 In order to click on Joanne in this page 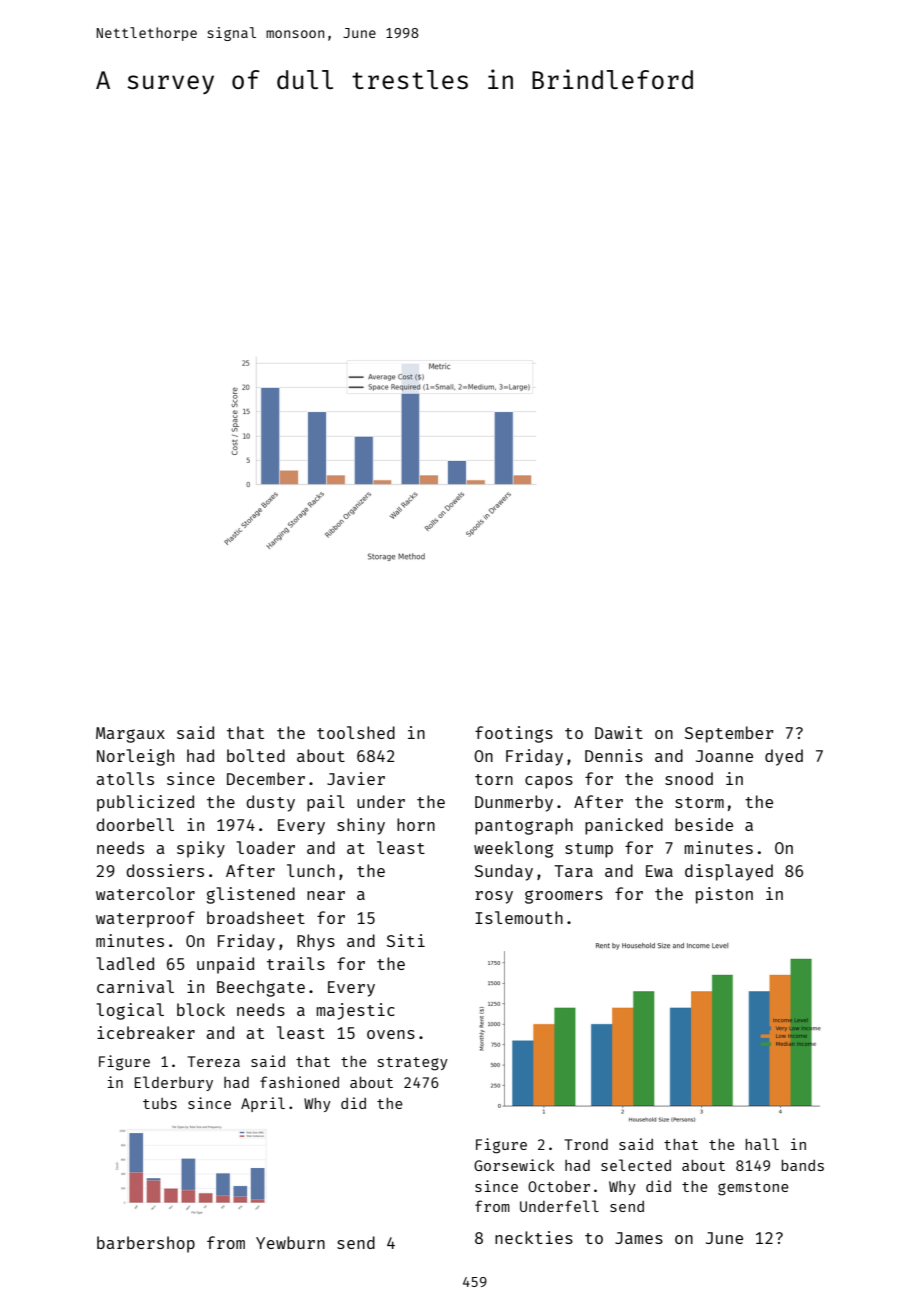, I will do `click(724, 756)`.
